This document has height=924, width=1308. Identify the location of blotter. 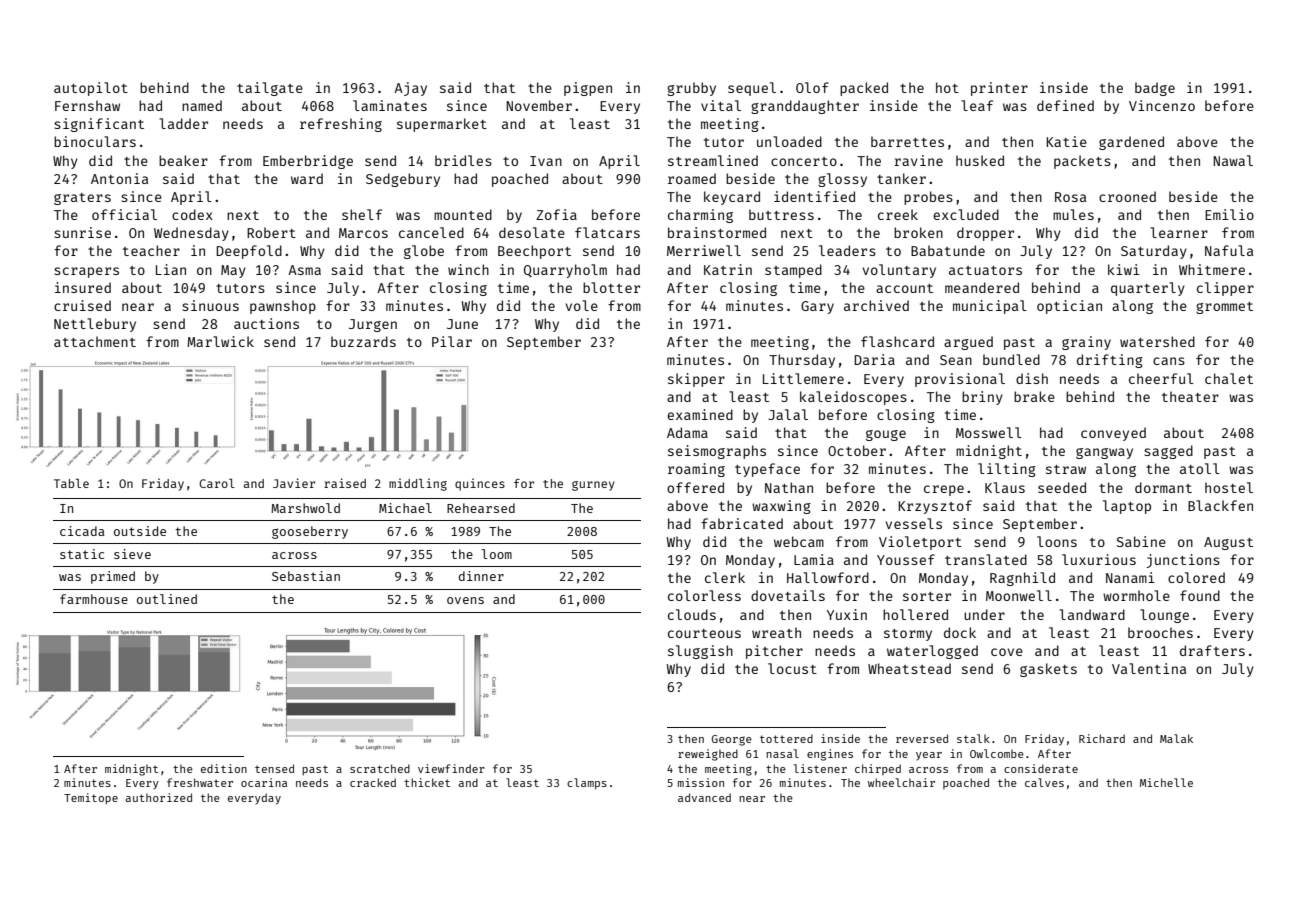
(611, 287).
